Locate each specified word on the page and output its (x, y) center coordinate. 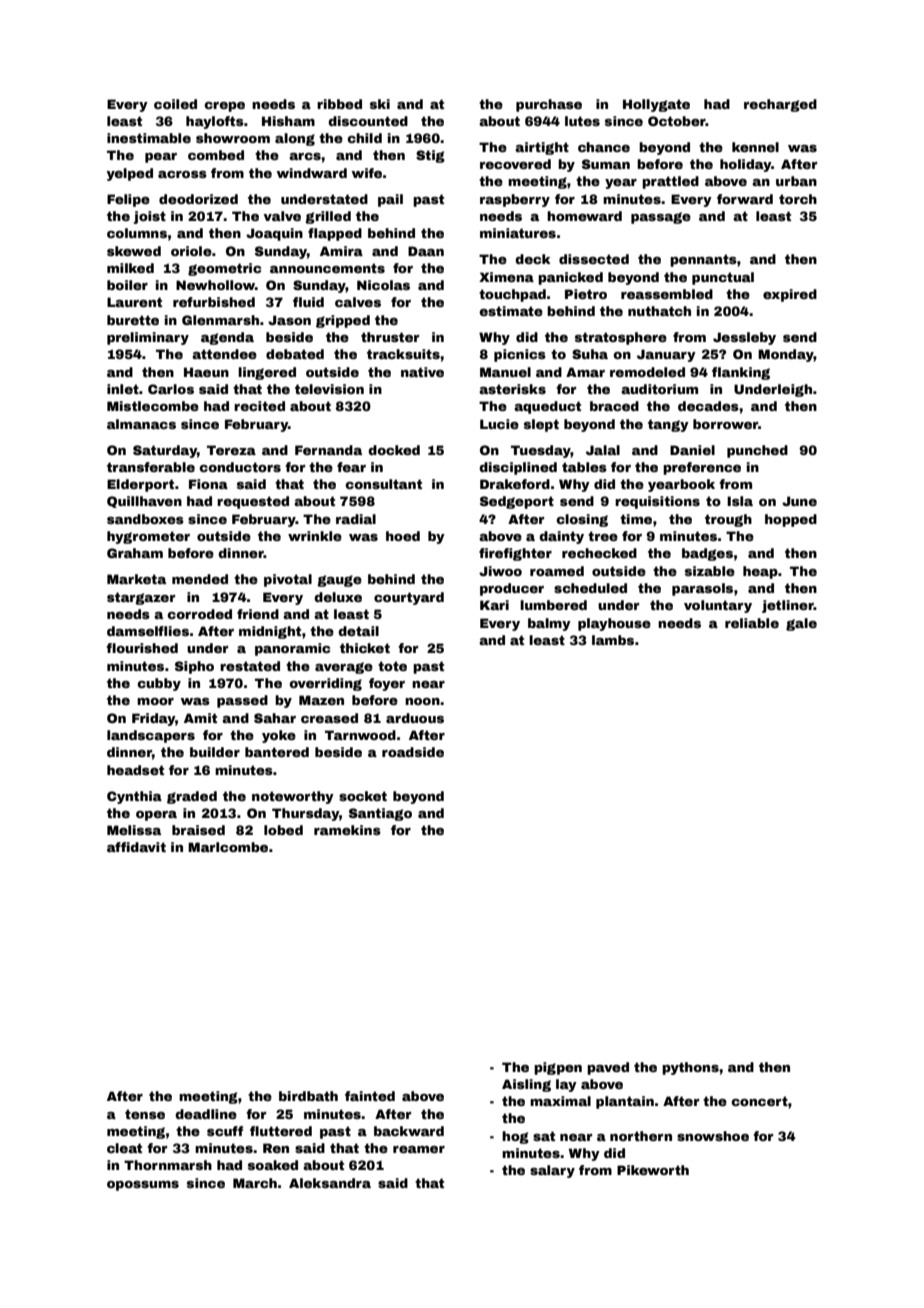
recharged (780, 105)
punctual (723, 278)
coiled (175, 104)
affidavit (136, 847)
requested (253, 502)
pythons (690, 1068)
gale (801, 624)
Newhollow (215, 285)
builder (215, 752)
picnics (520, 355)
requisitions (657, 502)
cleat (124, 1148)
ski (380, 104)
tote (392, 666)
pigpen (558, 1068)
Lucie (499, 424)
